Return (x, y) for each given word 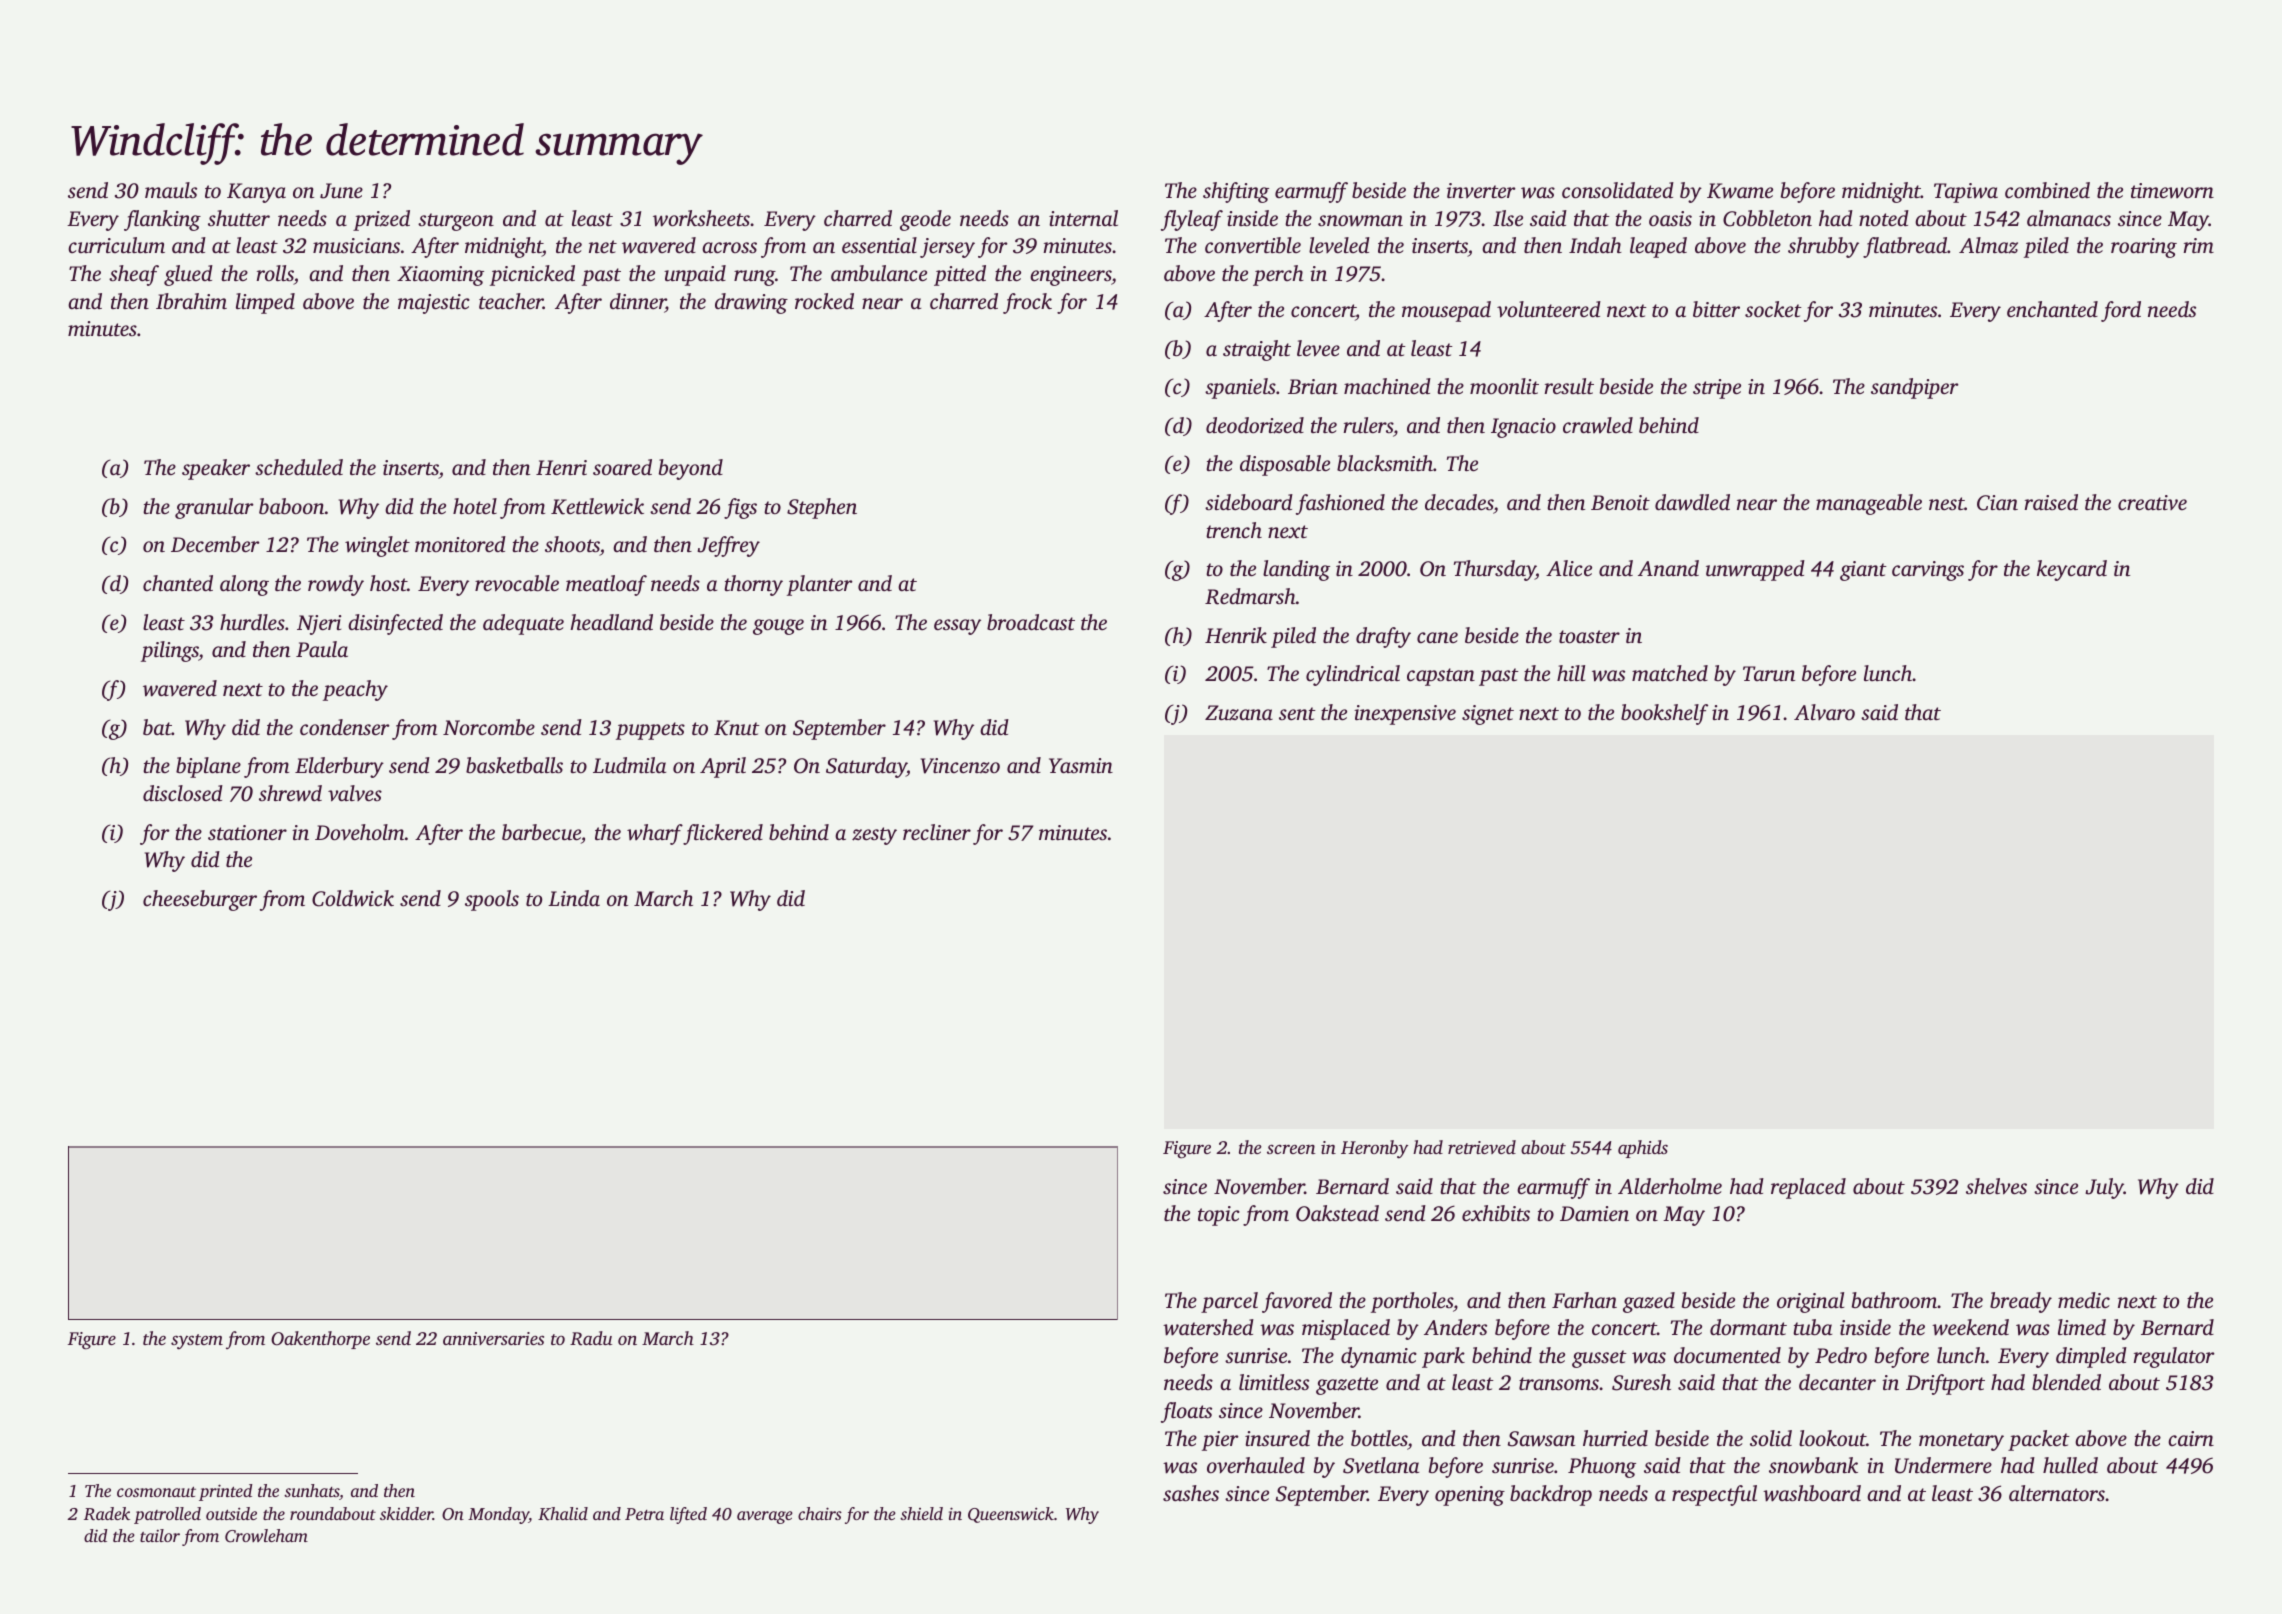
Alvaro (1824, 712)
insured (1277, 1438)
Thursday (1495, 570)
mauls (171, 190)
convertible (1253, 245)
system (197, 1342)
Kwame (1740, 191)
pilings (170, 651)
